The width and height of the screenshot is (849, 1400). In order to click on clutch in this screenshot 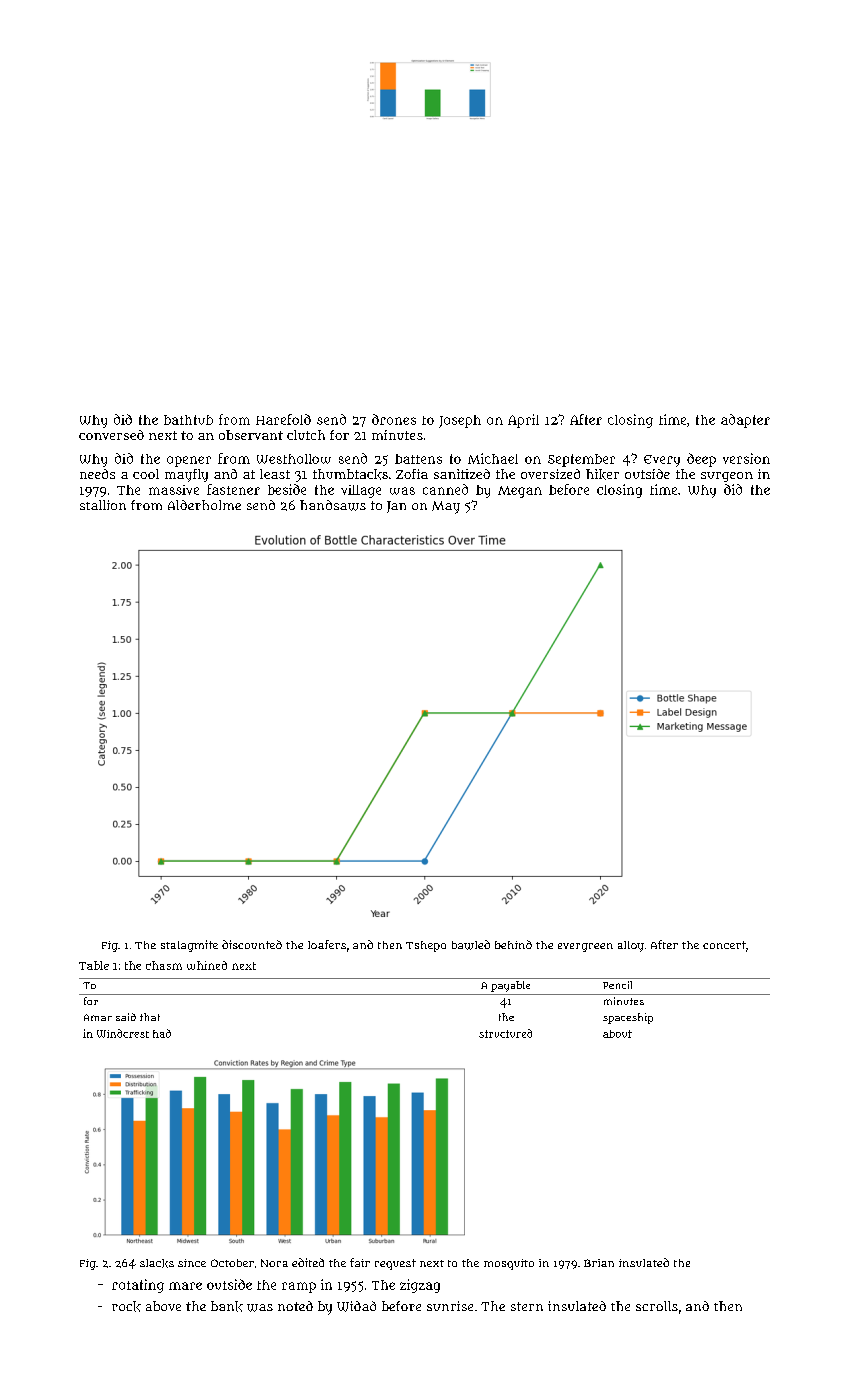, I will do `click(306, 435)`.
